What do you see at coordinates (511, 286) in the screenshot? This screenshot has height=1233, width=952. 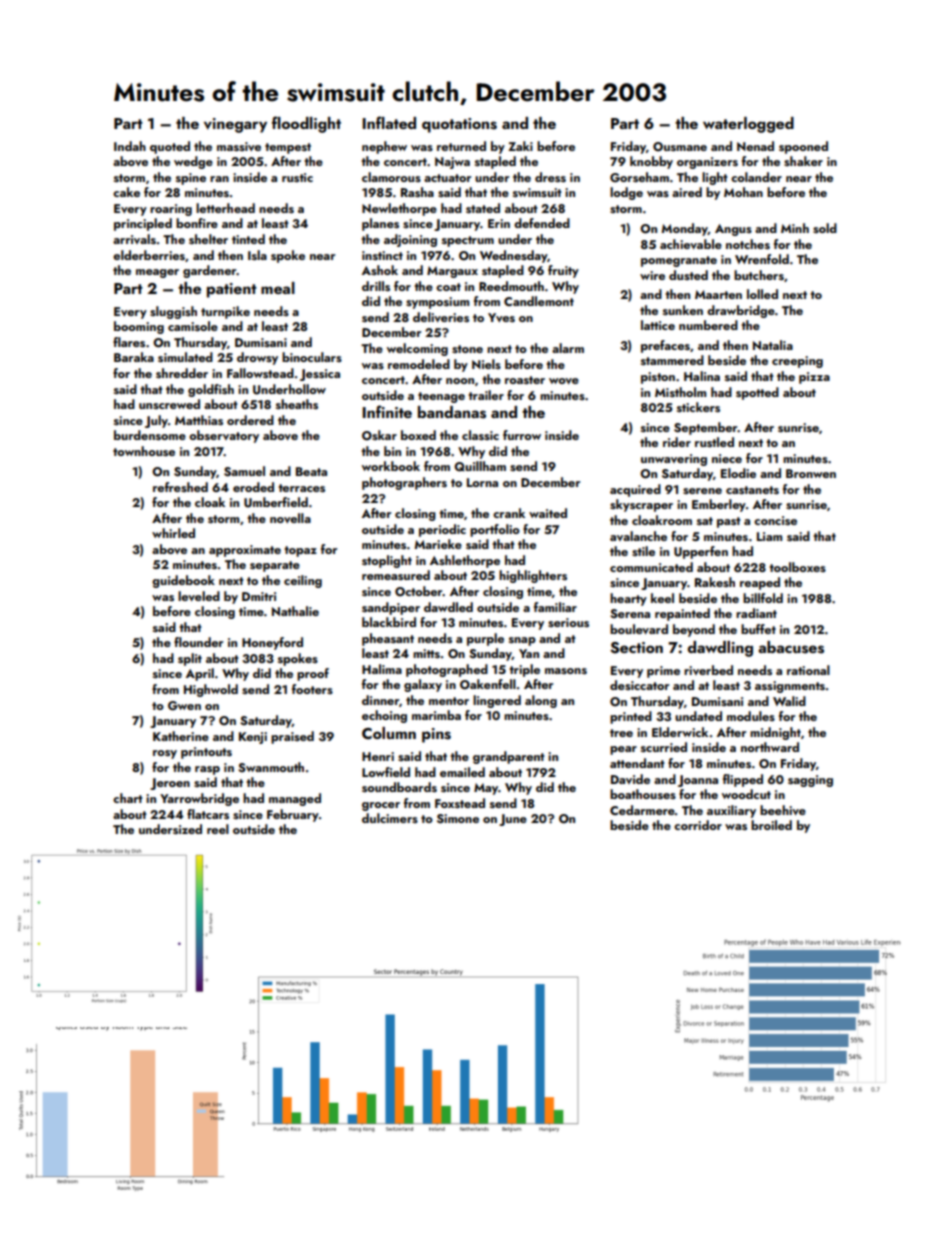 I see `Reedmouth` at bounding box center [511, 286].
